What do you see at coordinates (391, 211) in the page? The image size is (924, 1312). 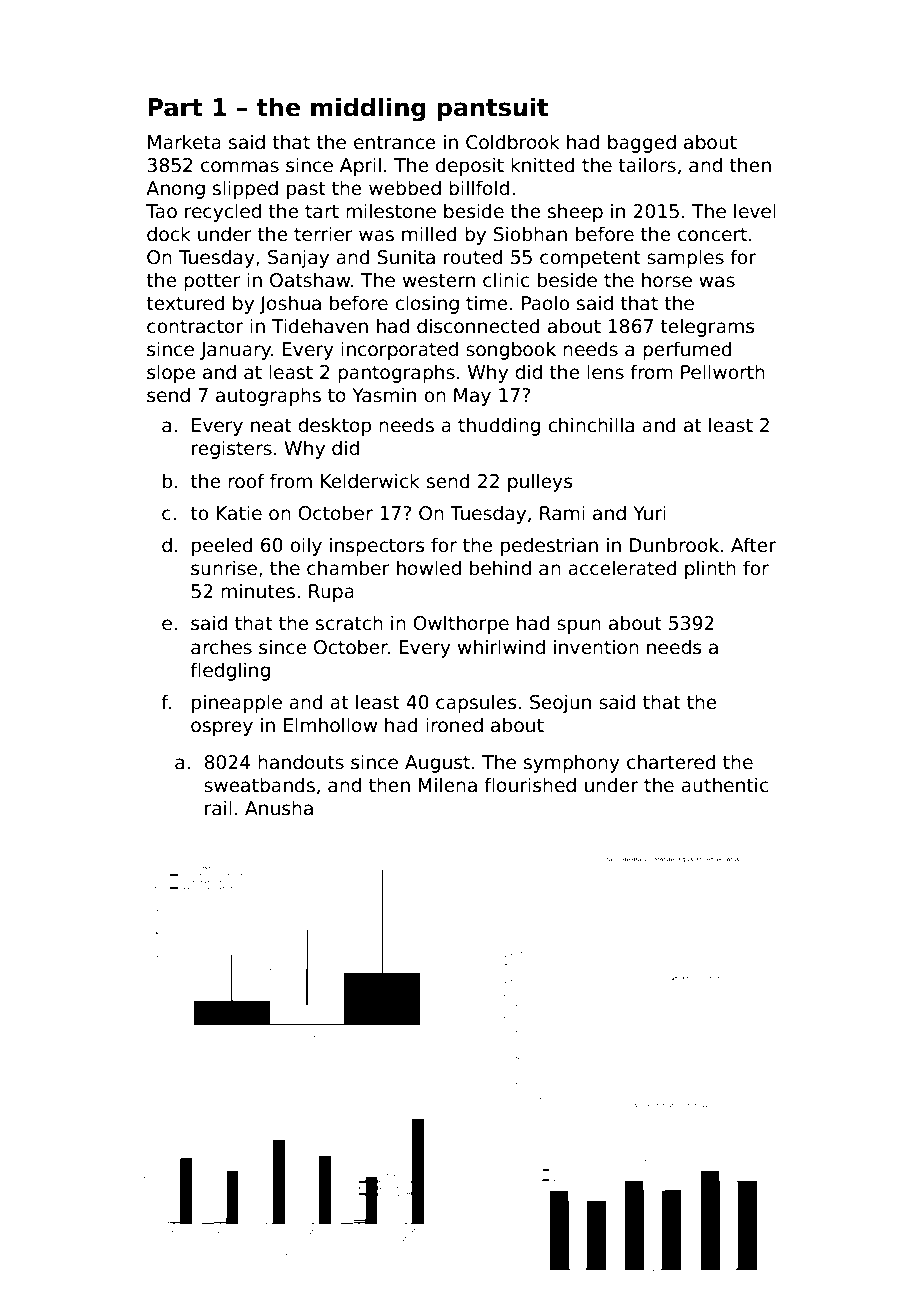 I see `milestone` at bounding box center [391, 211].
